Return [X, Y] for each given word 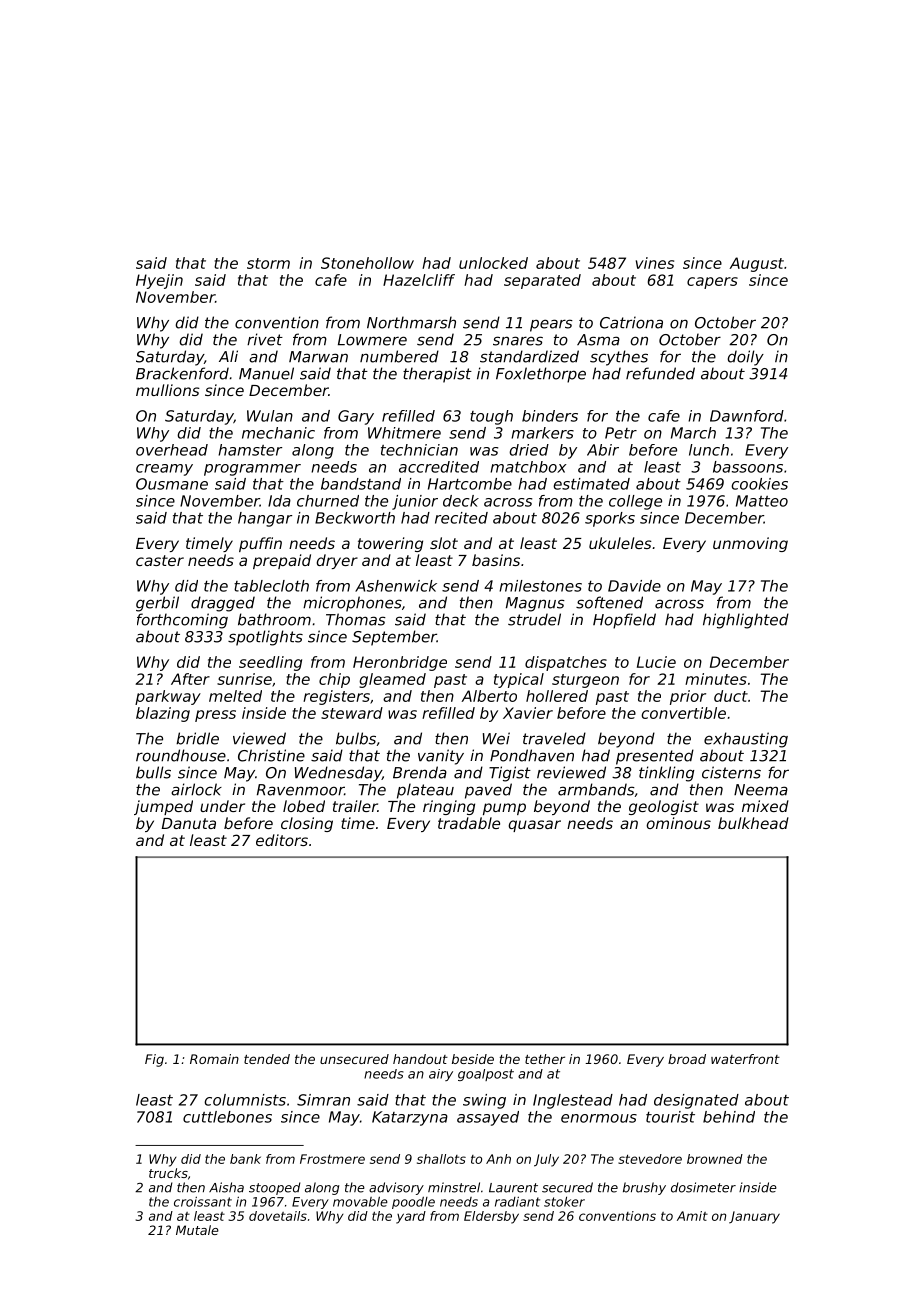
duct [731, 696]
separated [542, 281]
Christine [271, 755]
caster [160, 560]
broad [687, 1059]
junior [415, 502]
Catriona [631, 322]
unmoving [750, 544]
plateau [425, 791]
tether [545, 1059]
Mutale [197, 1230]
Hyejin [159, 281]
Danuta [189, 823]
